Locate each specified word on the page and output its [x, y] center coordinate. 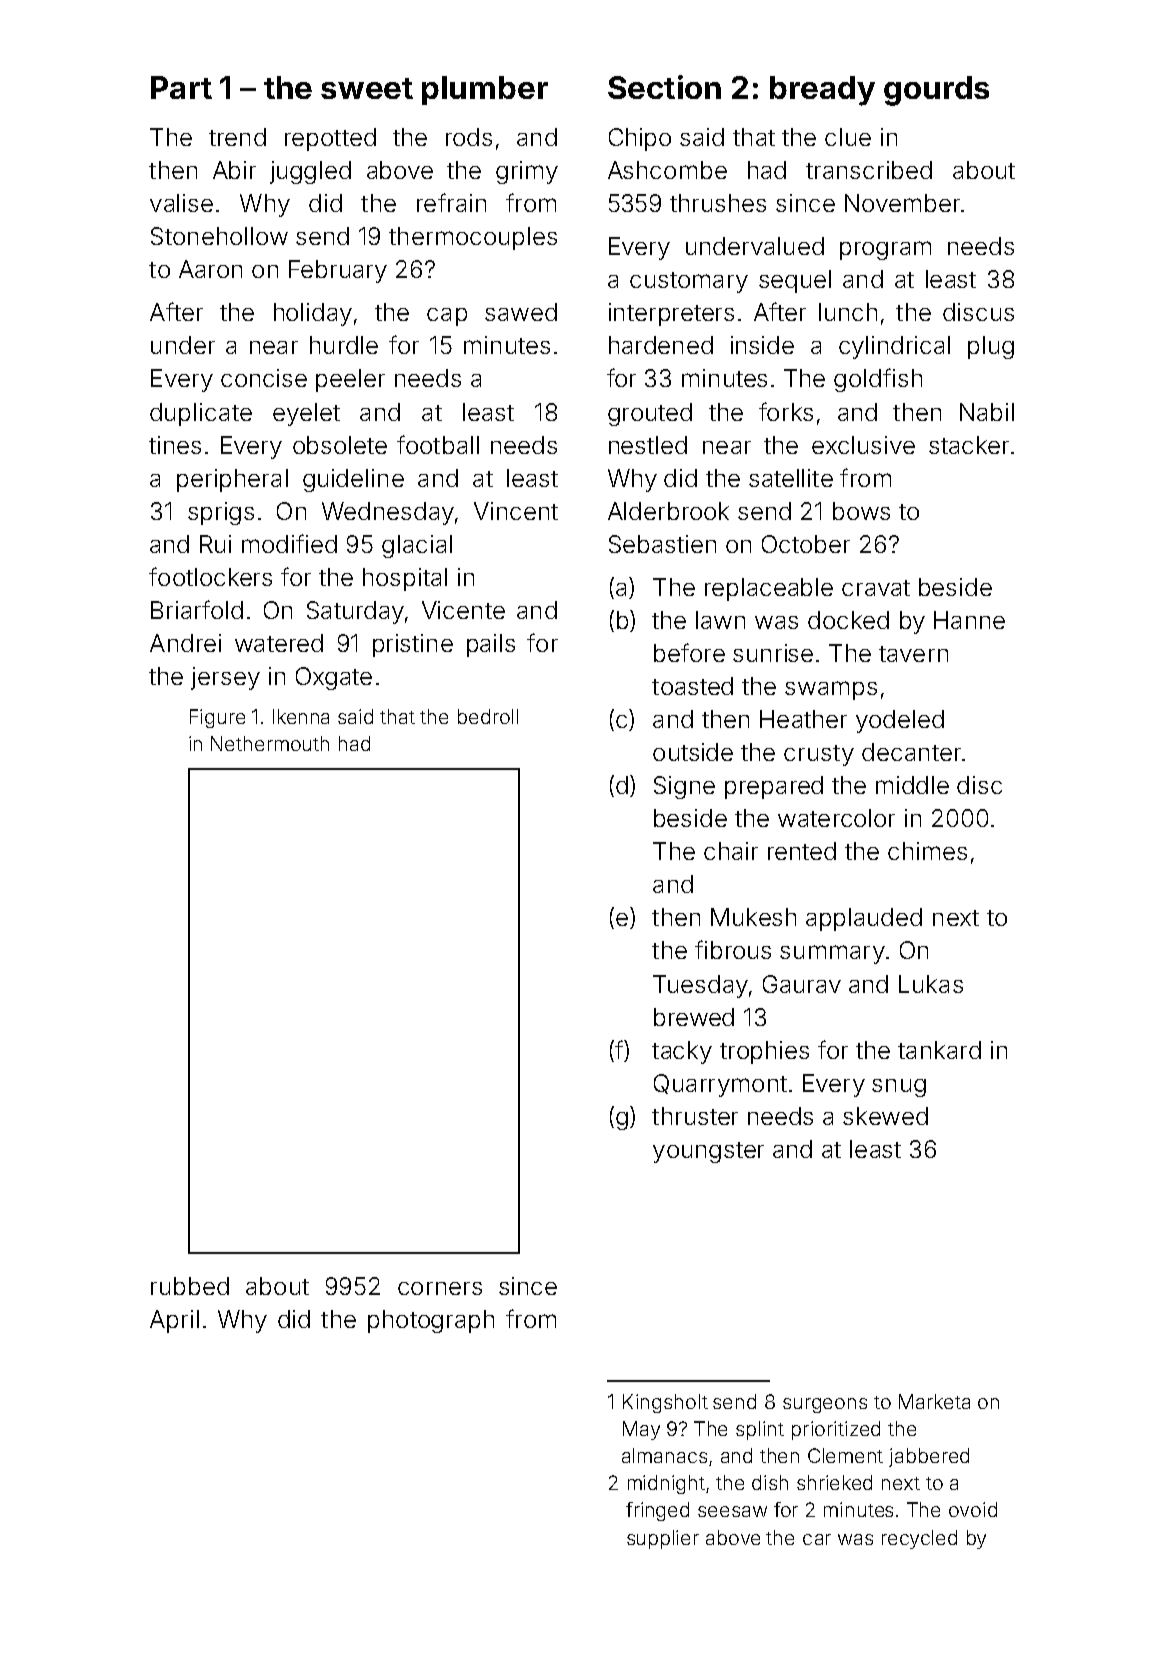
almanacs [664, 1455]
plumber [485, 90]
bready [822, 91]
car [817, 1539]
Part [181, 87]
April [174, 1321]
